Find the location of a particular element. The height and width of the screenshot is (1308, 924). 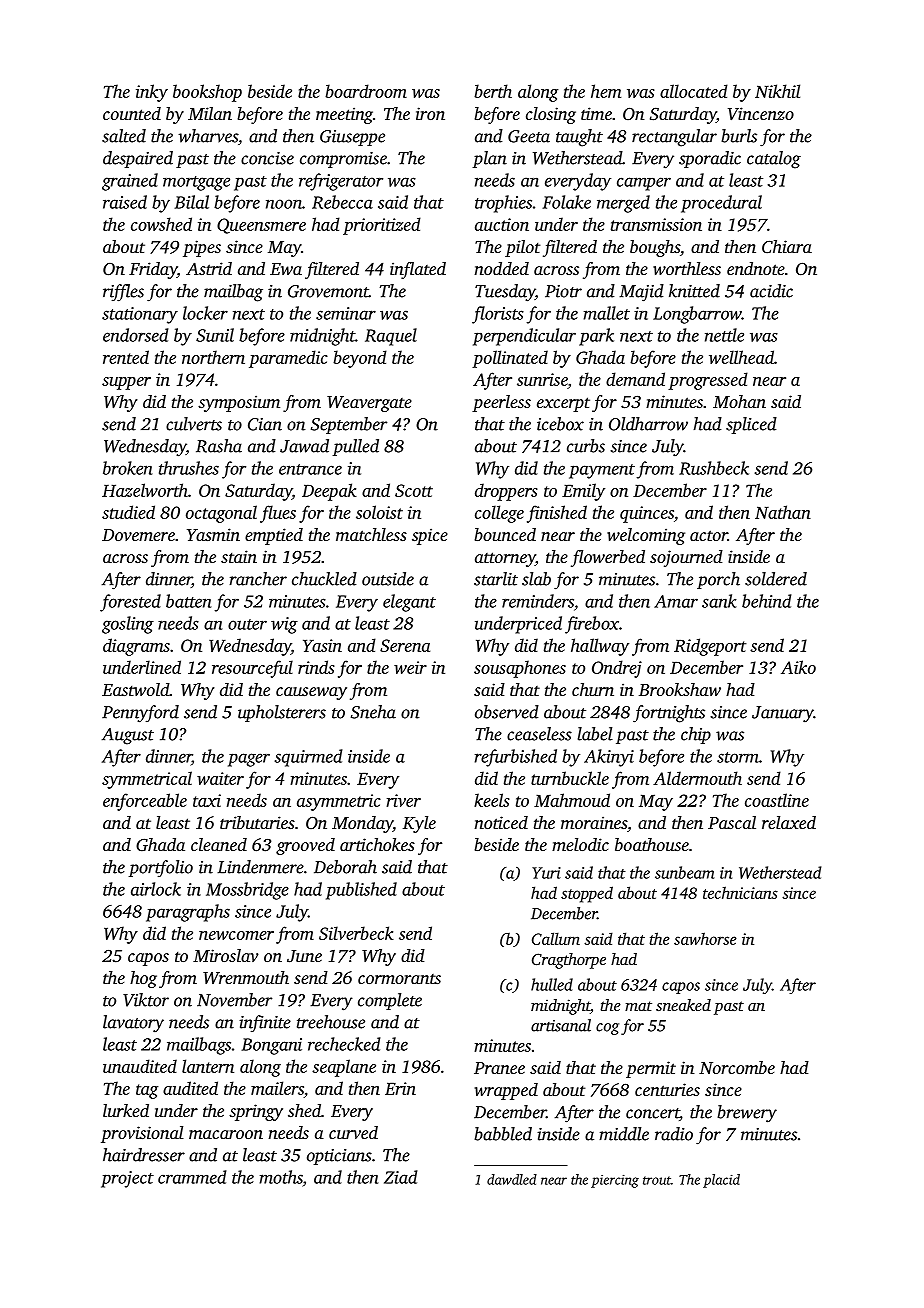

salted is located at coordinates (124, 136).
